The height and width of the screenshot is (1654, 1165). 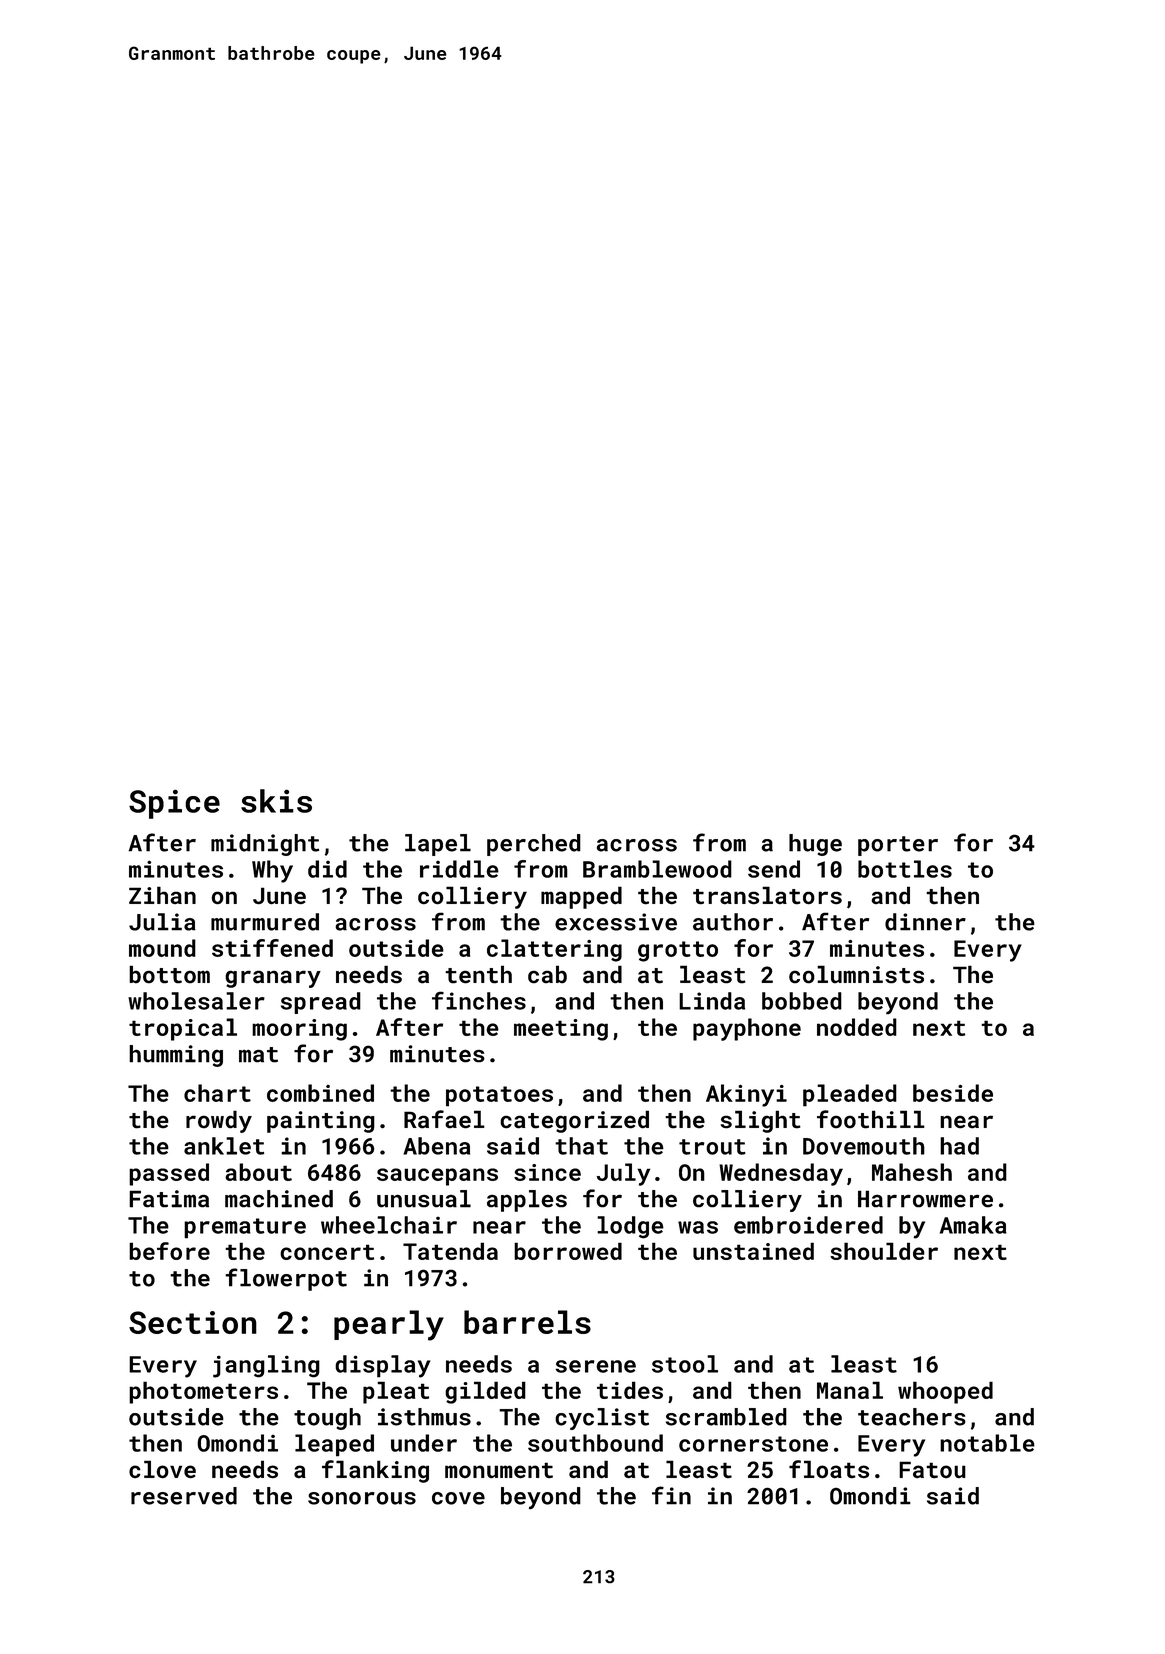 What do you see at coordinates (458, 1498) in the screenshot?
I see `cove` at bounding box center [458, 1498].
